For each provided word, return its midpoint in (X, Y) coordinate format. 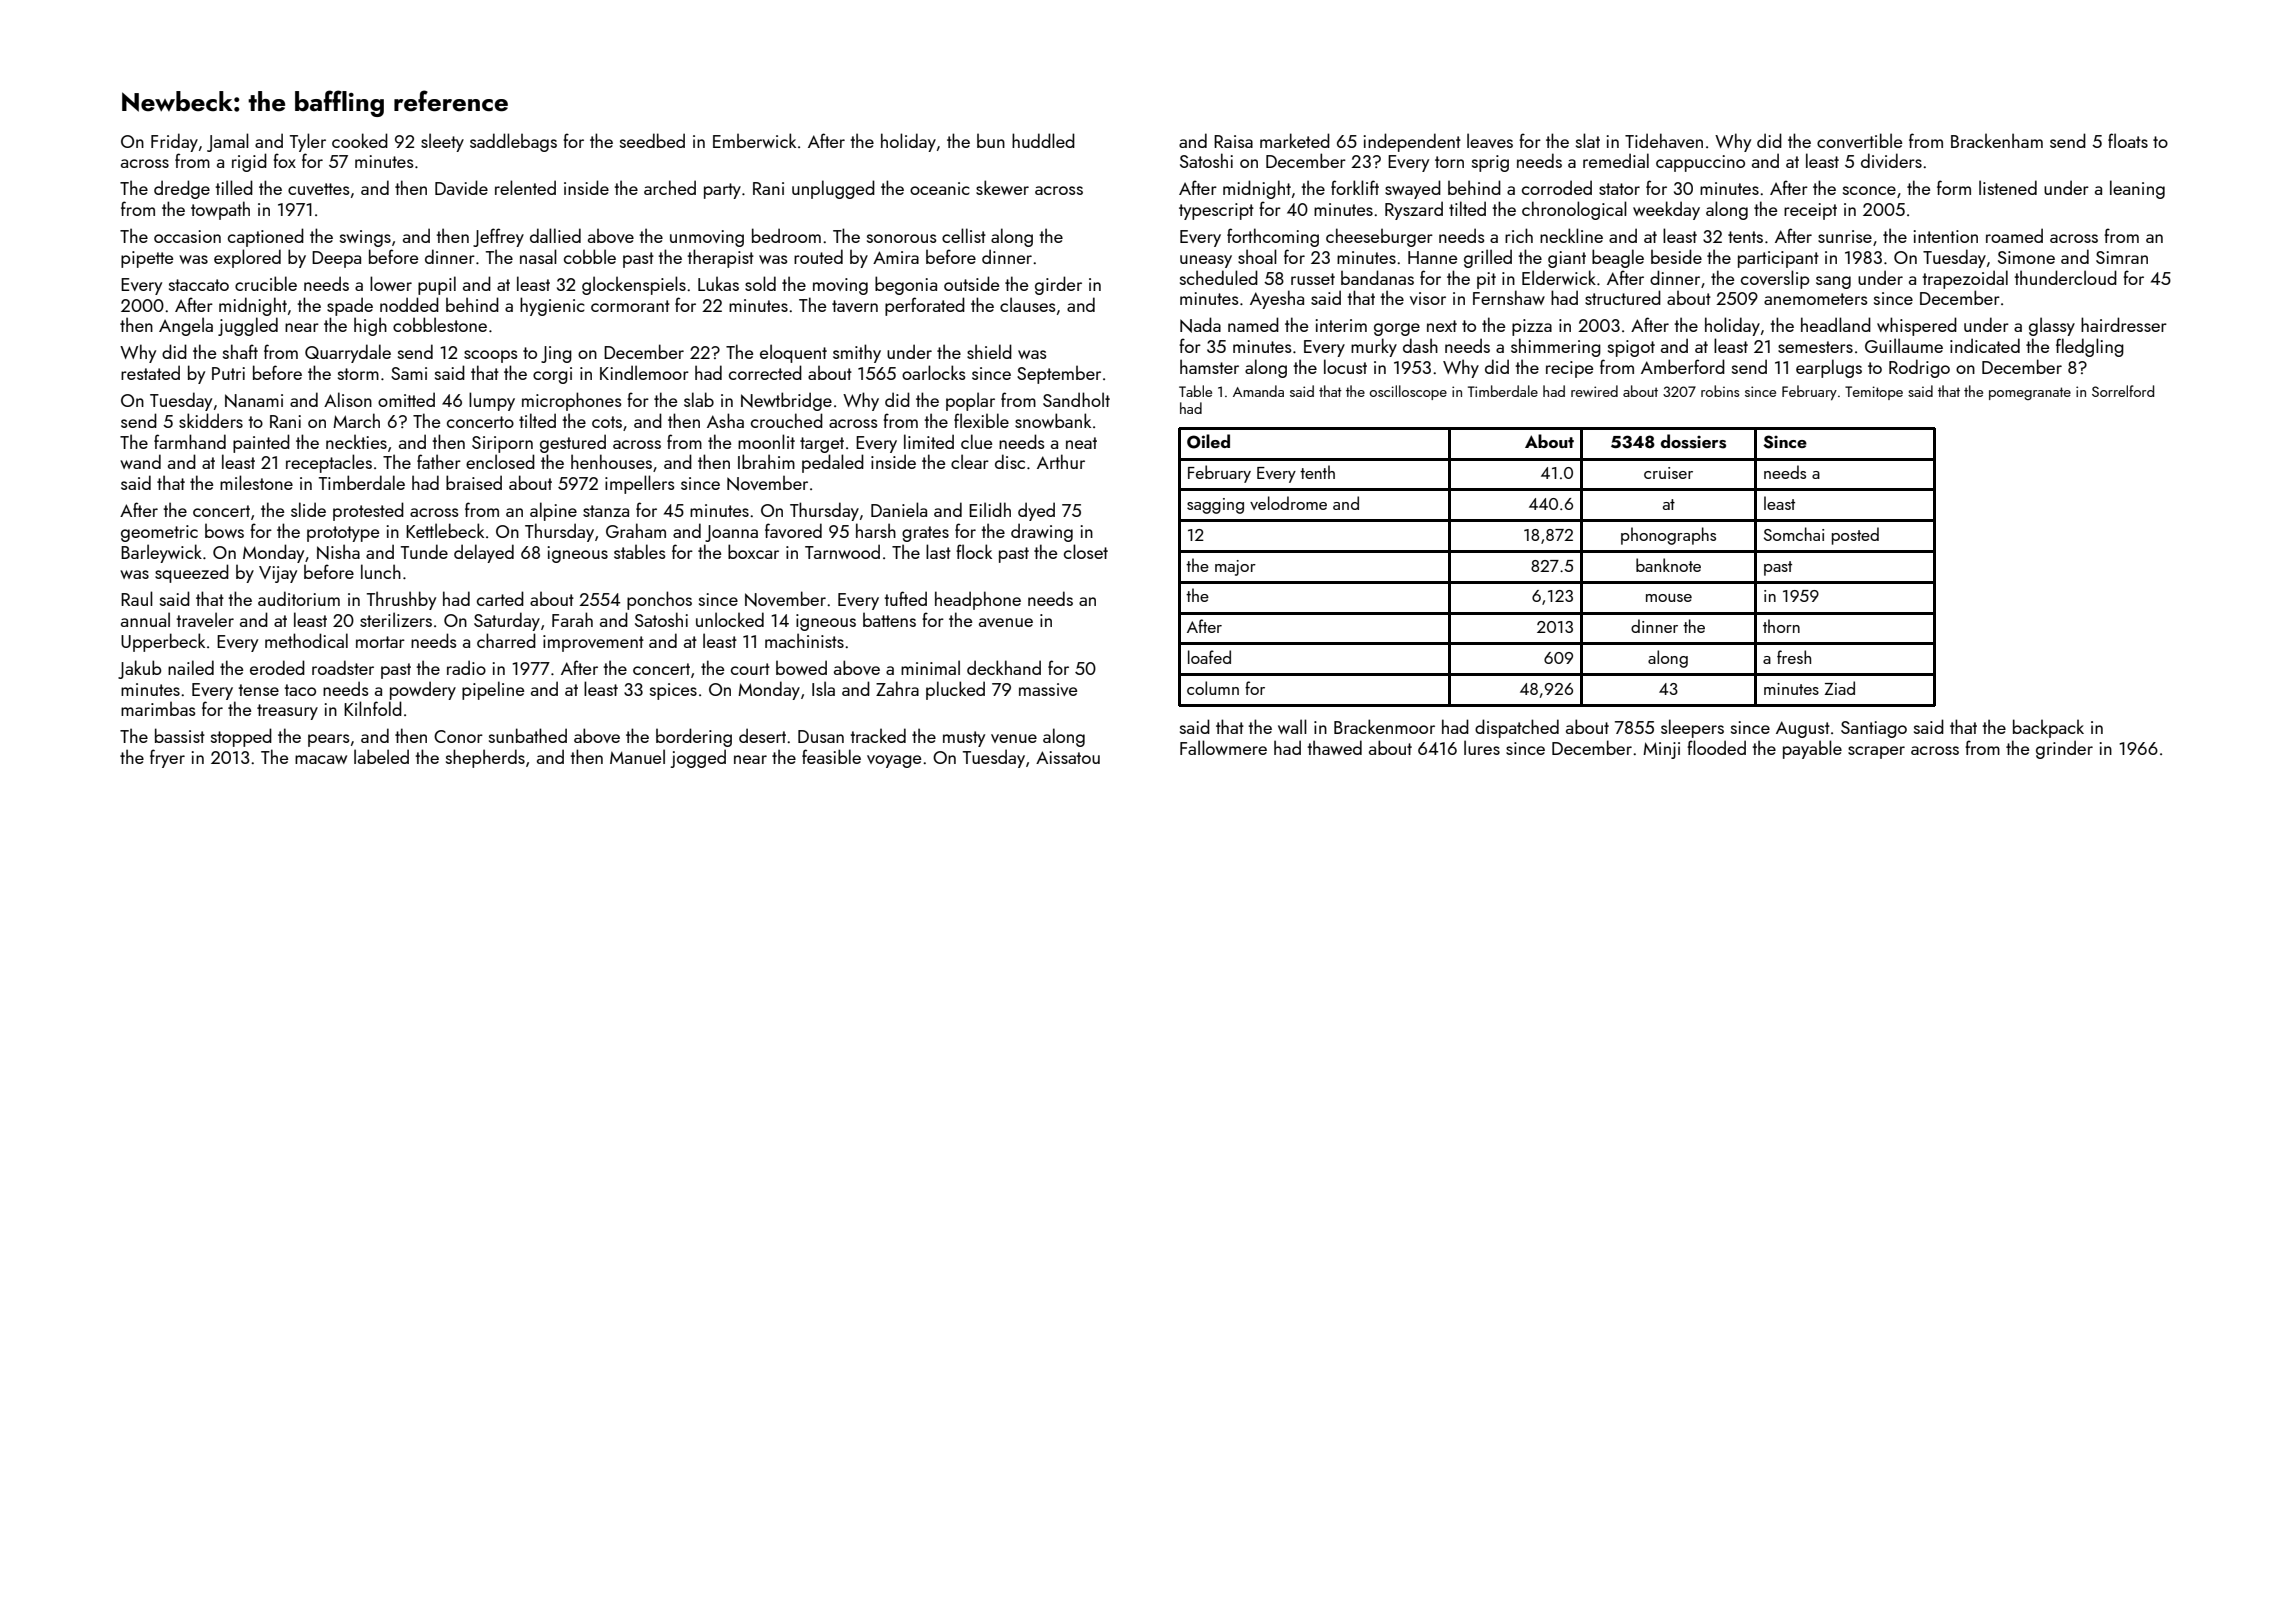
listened (2008, 187)
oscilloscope (1408, 392)
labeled (381, 756)
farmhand (190, 441)
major (1235, 568)
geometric (159, 533)
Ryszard (1414, 210)
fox (284, 160)
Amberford (1683, 366)
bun (991, 140)
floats (2128, 140)
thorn (1781, 626)
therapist (720, 258)
